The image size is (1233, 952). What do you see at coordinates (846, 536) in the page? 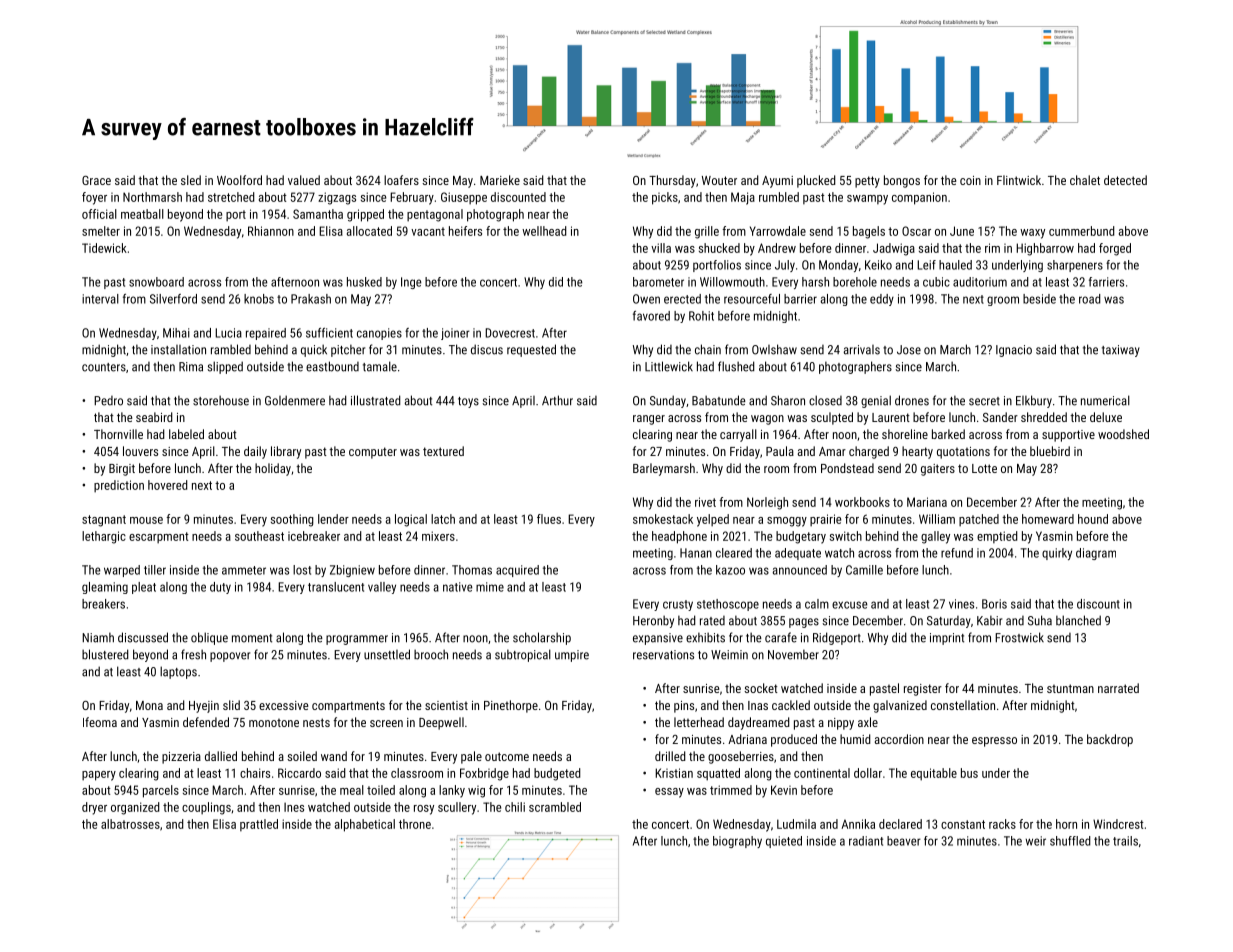
I see `switch` at bounding box center [846, 536].
